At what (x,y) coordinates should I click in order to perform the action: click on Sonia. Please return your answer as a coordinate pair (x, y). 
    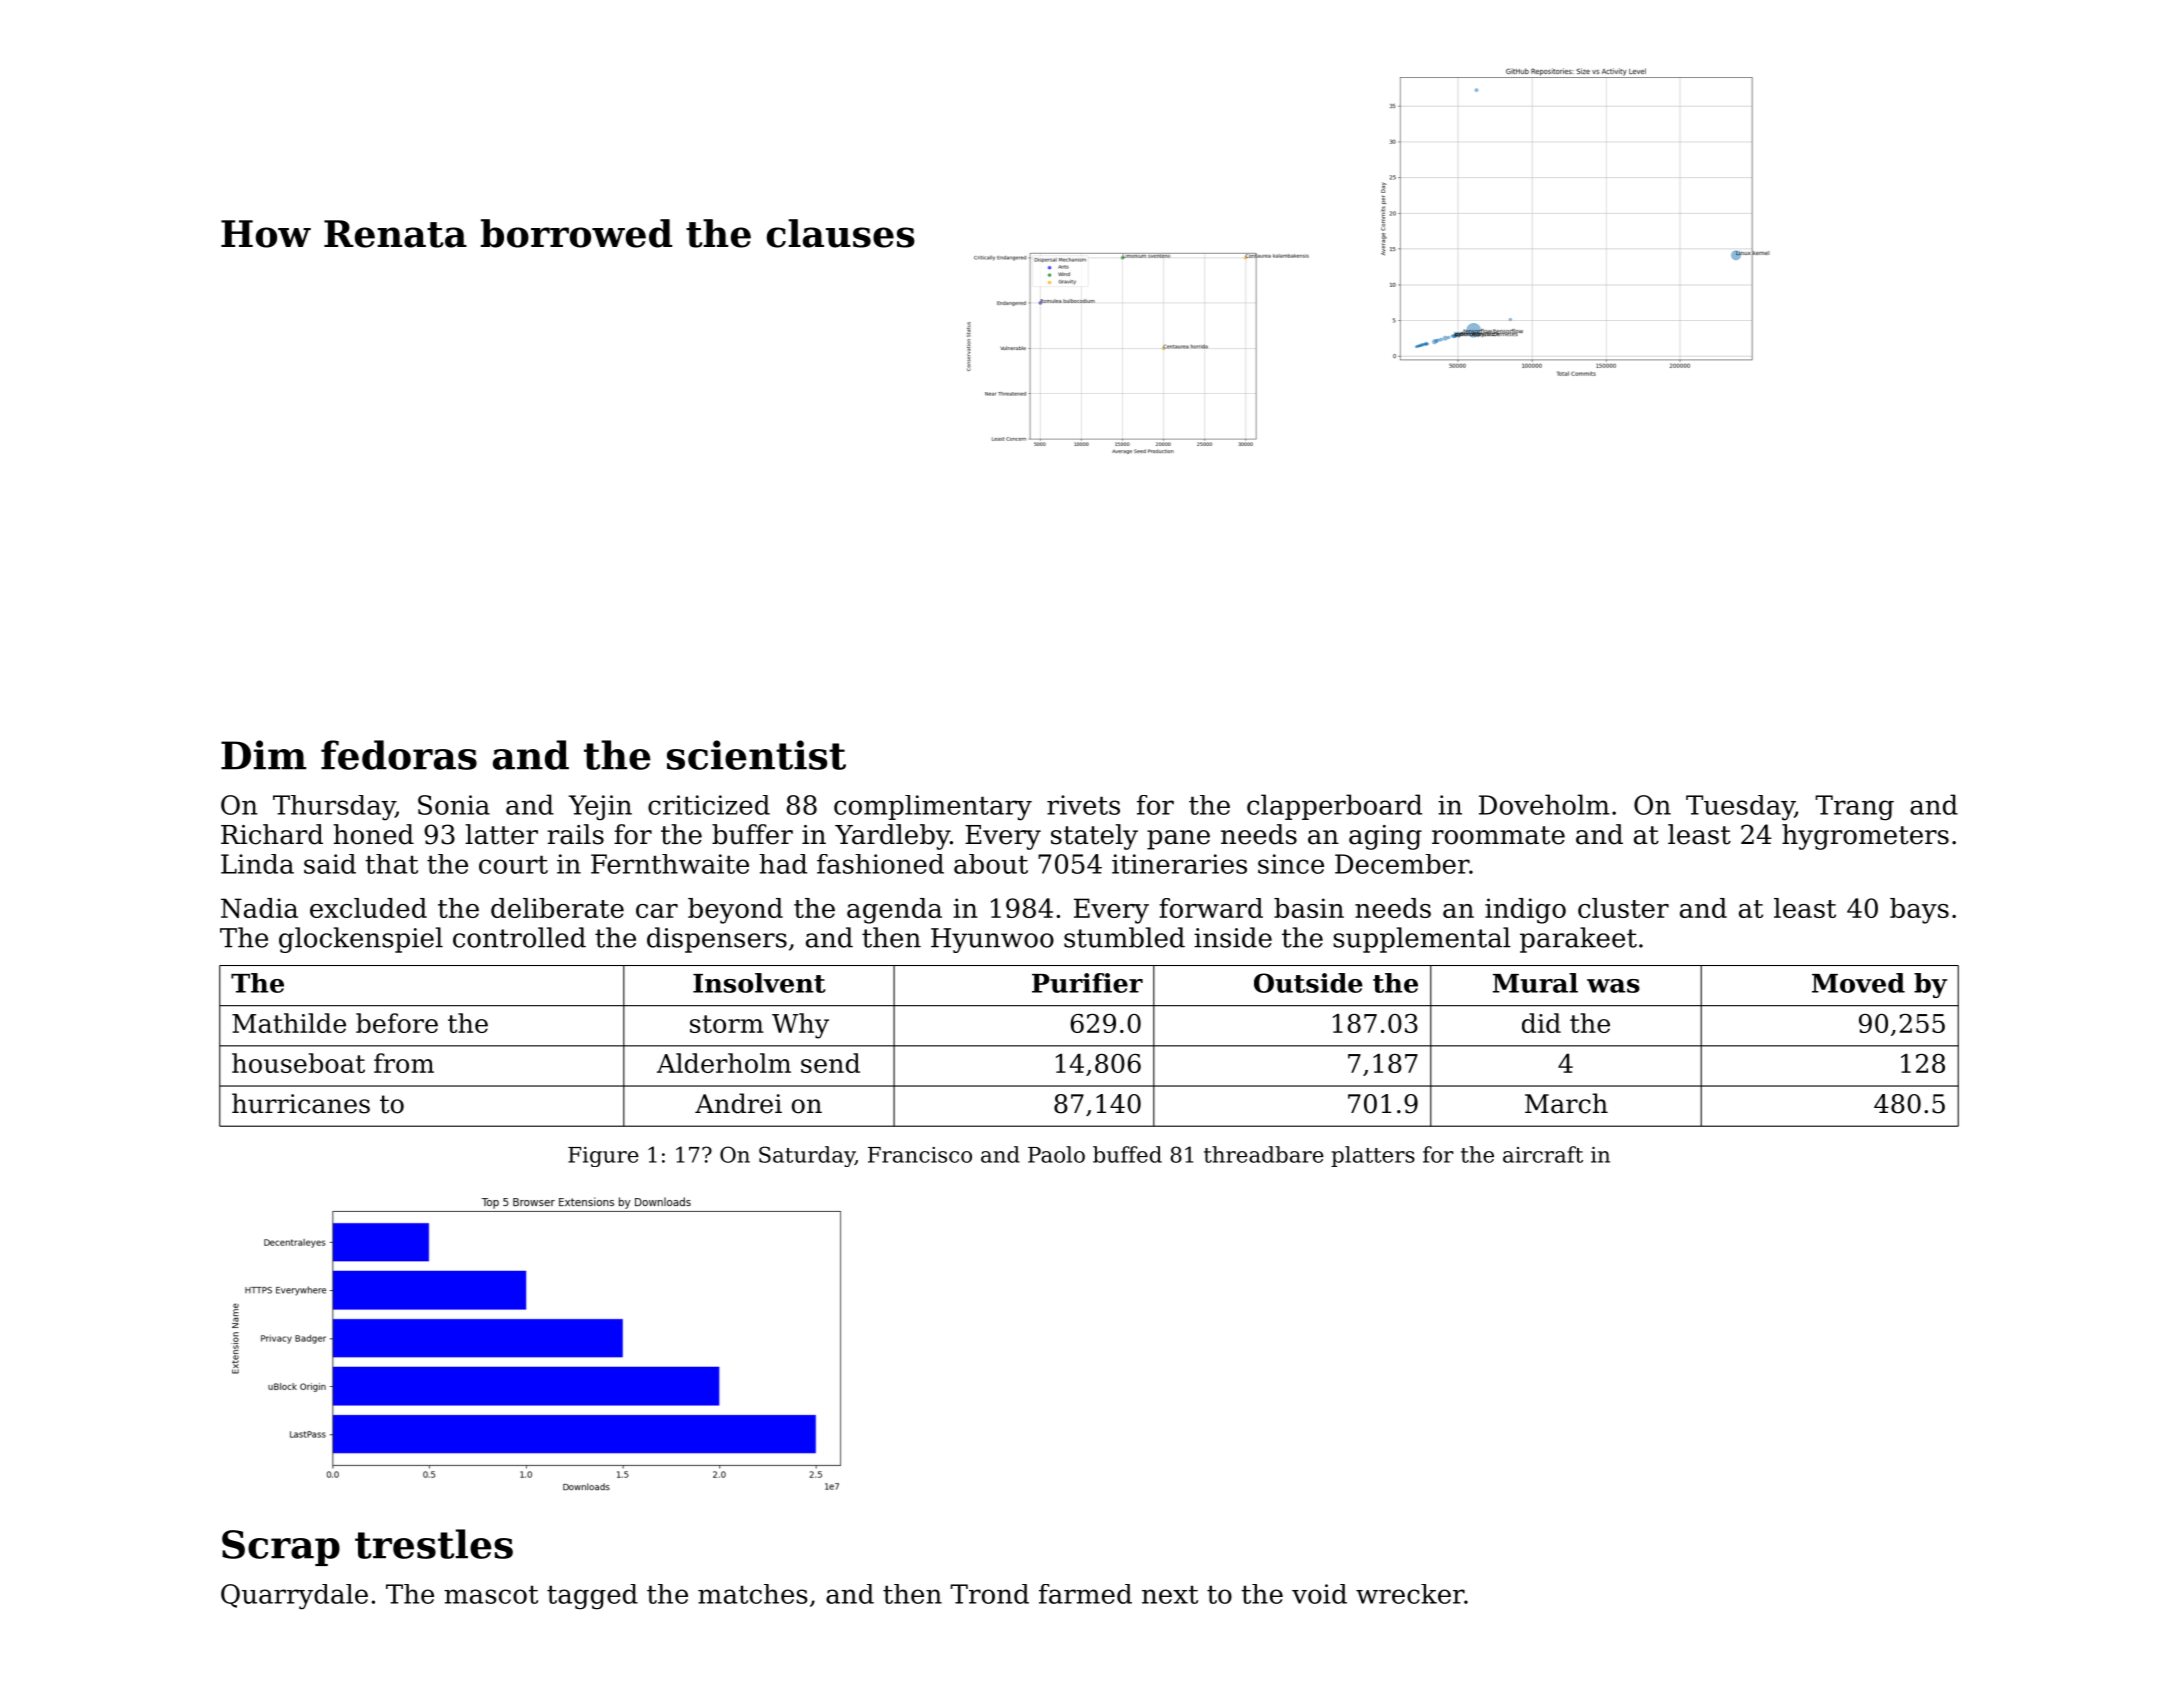
    Looking at the image, I should click on (454, 805).
